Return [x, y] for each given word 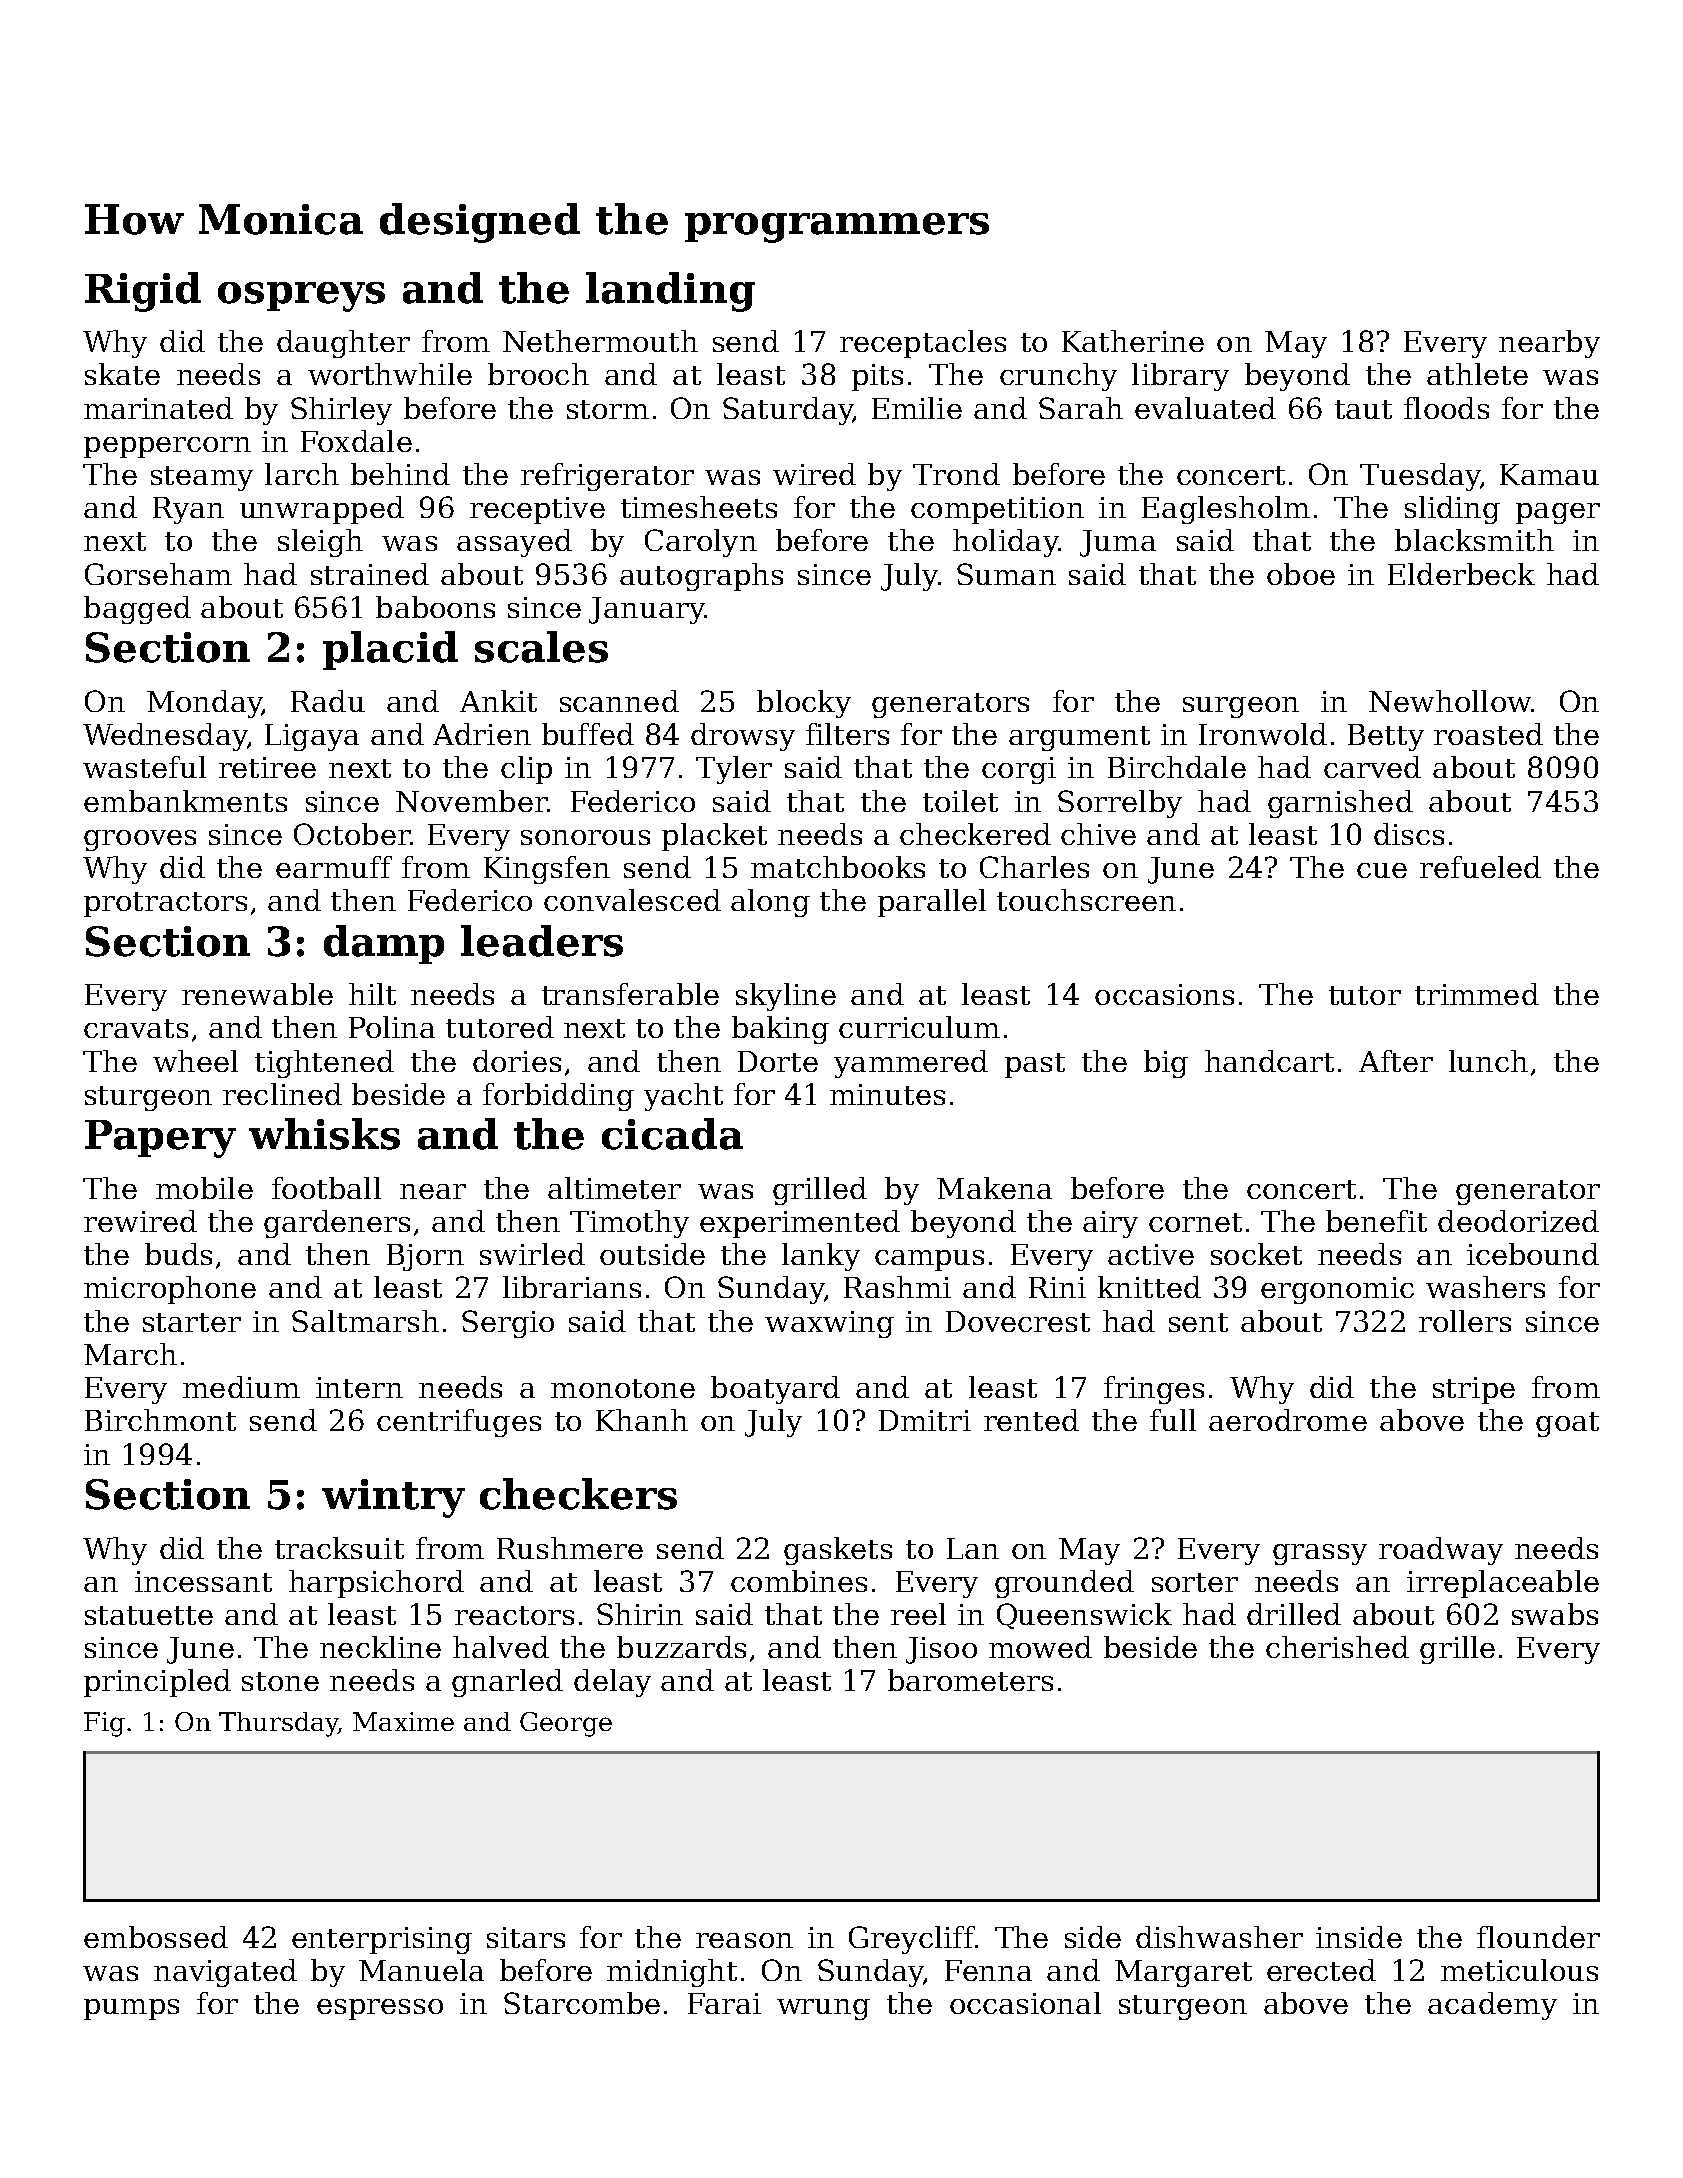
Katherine [1133, 341]
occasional [1025, 2003]
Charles [1034, 867]
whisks [324, 1134]
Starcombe [582, 2003]
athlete [1477, 374]
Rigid [143, 292]
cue [1382, 870]
